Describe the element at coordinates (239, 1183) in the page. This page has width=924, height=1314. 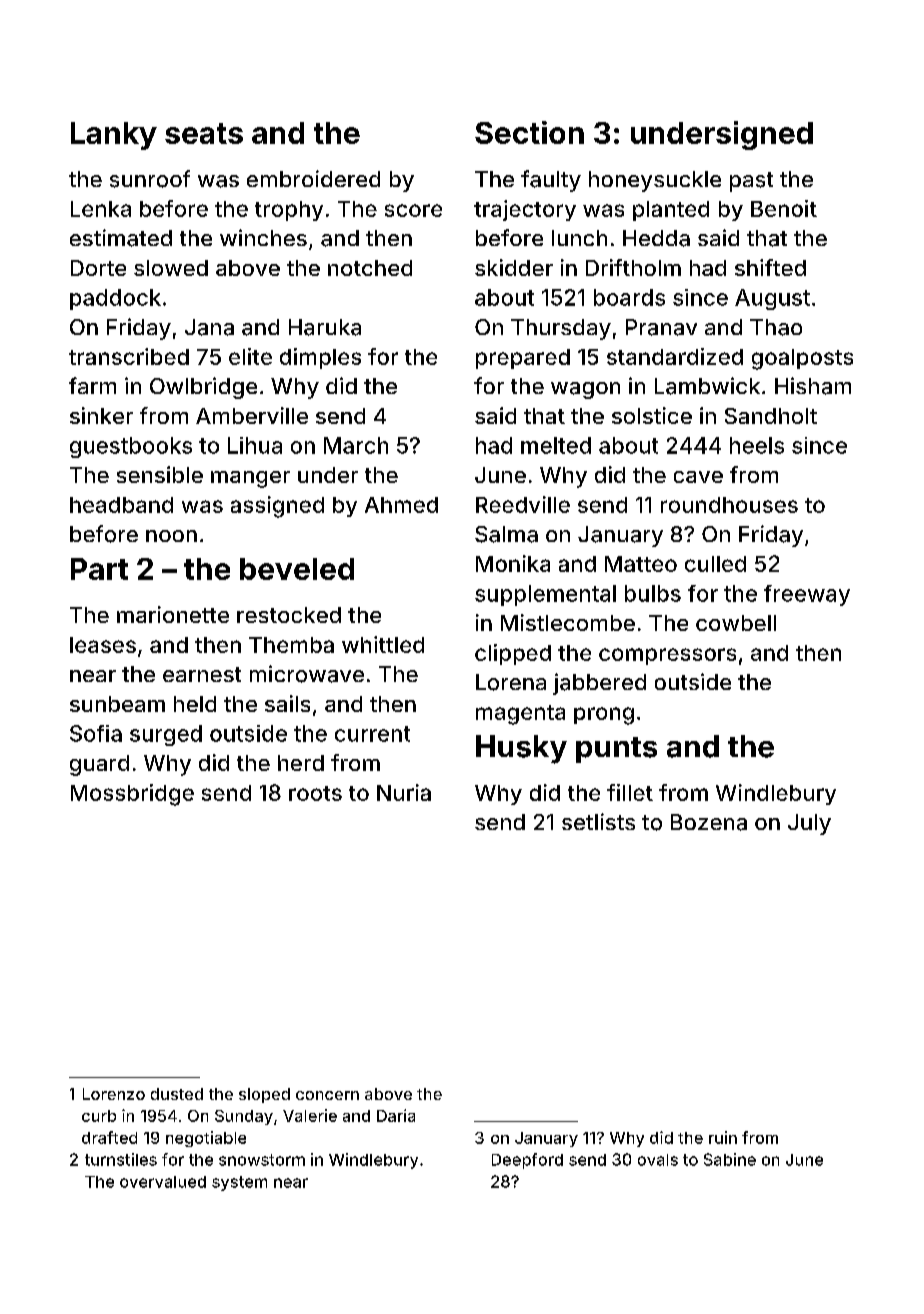
I see `system` at that location.
